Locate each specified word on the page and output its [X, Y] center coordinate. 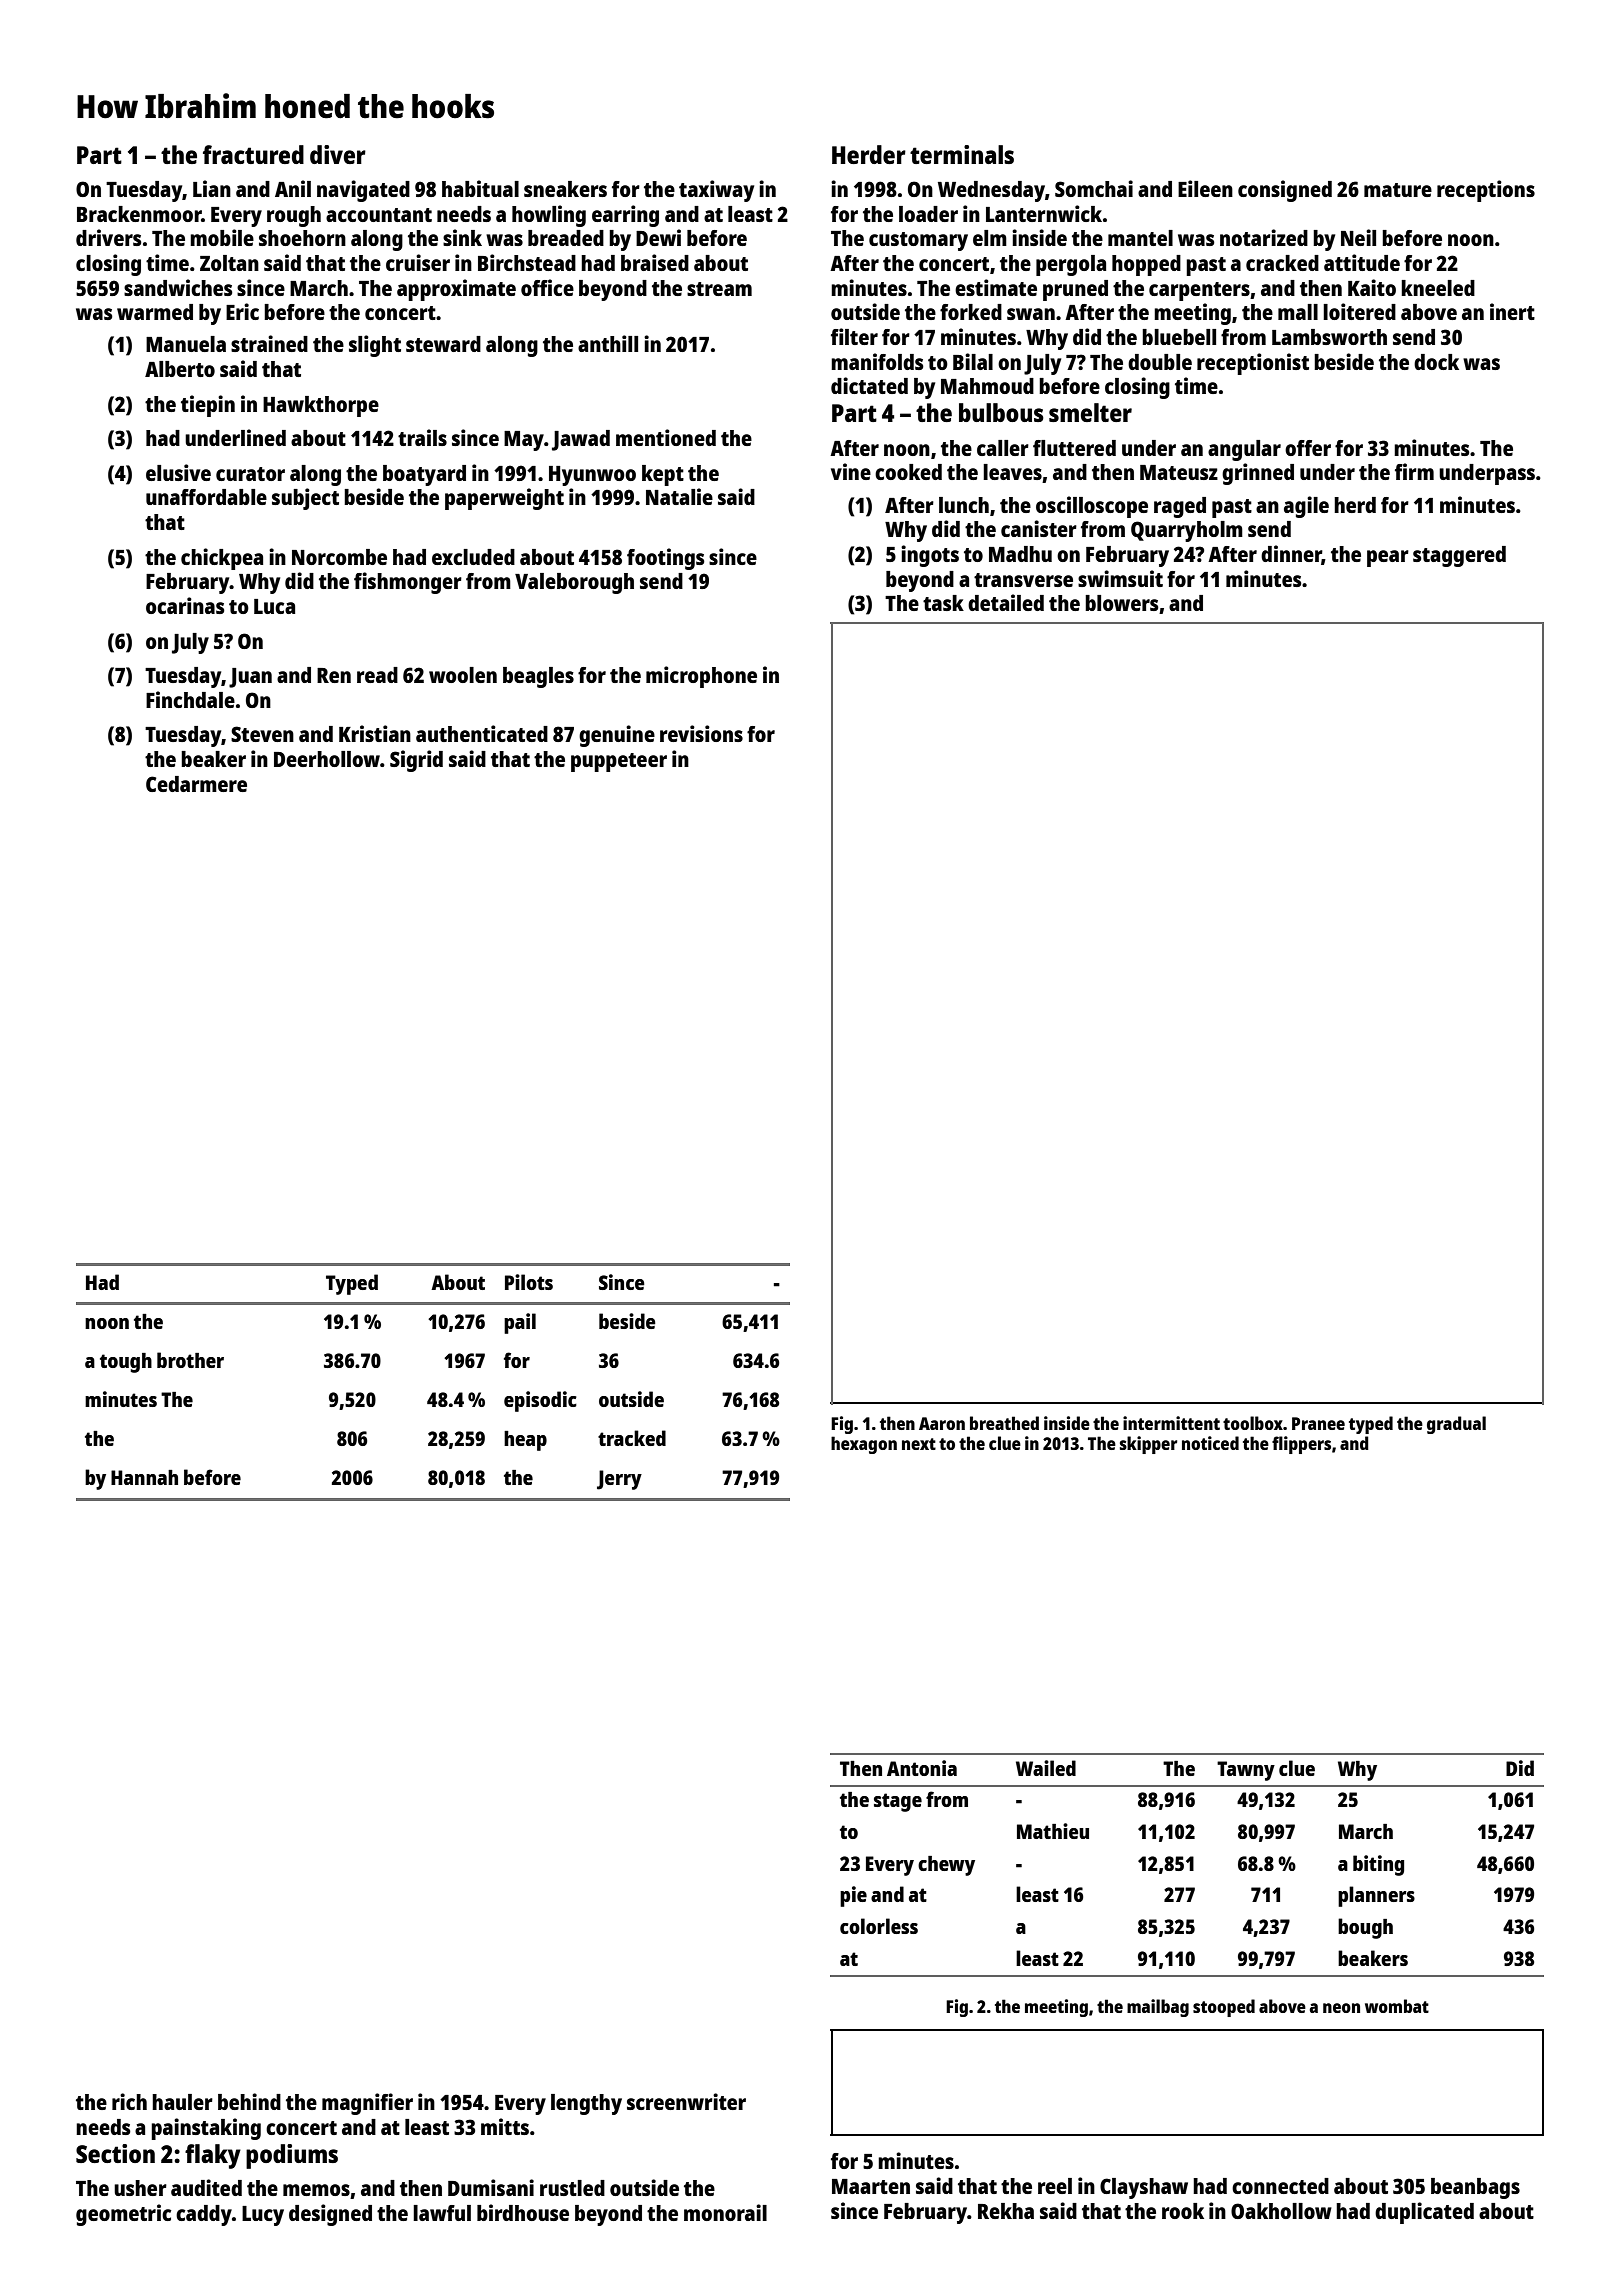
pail [520, 1323]
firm [1414, 471]
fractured [253, 154]
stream [719, 289]
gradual [1456, 1425]
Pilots [529, 1282]
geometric [123, 2215]
